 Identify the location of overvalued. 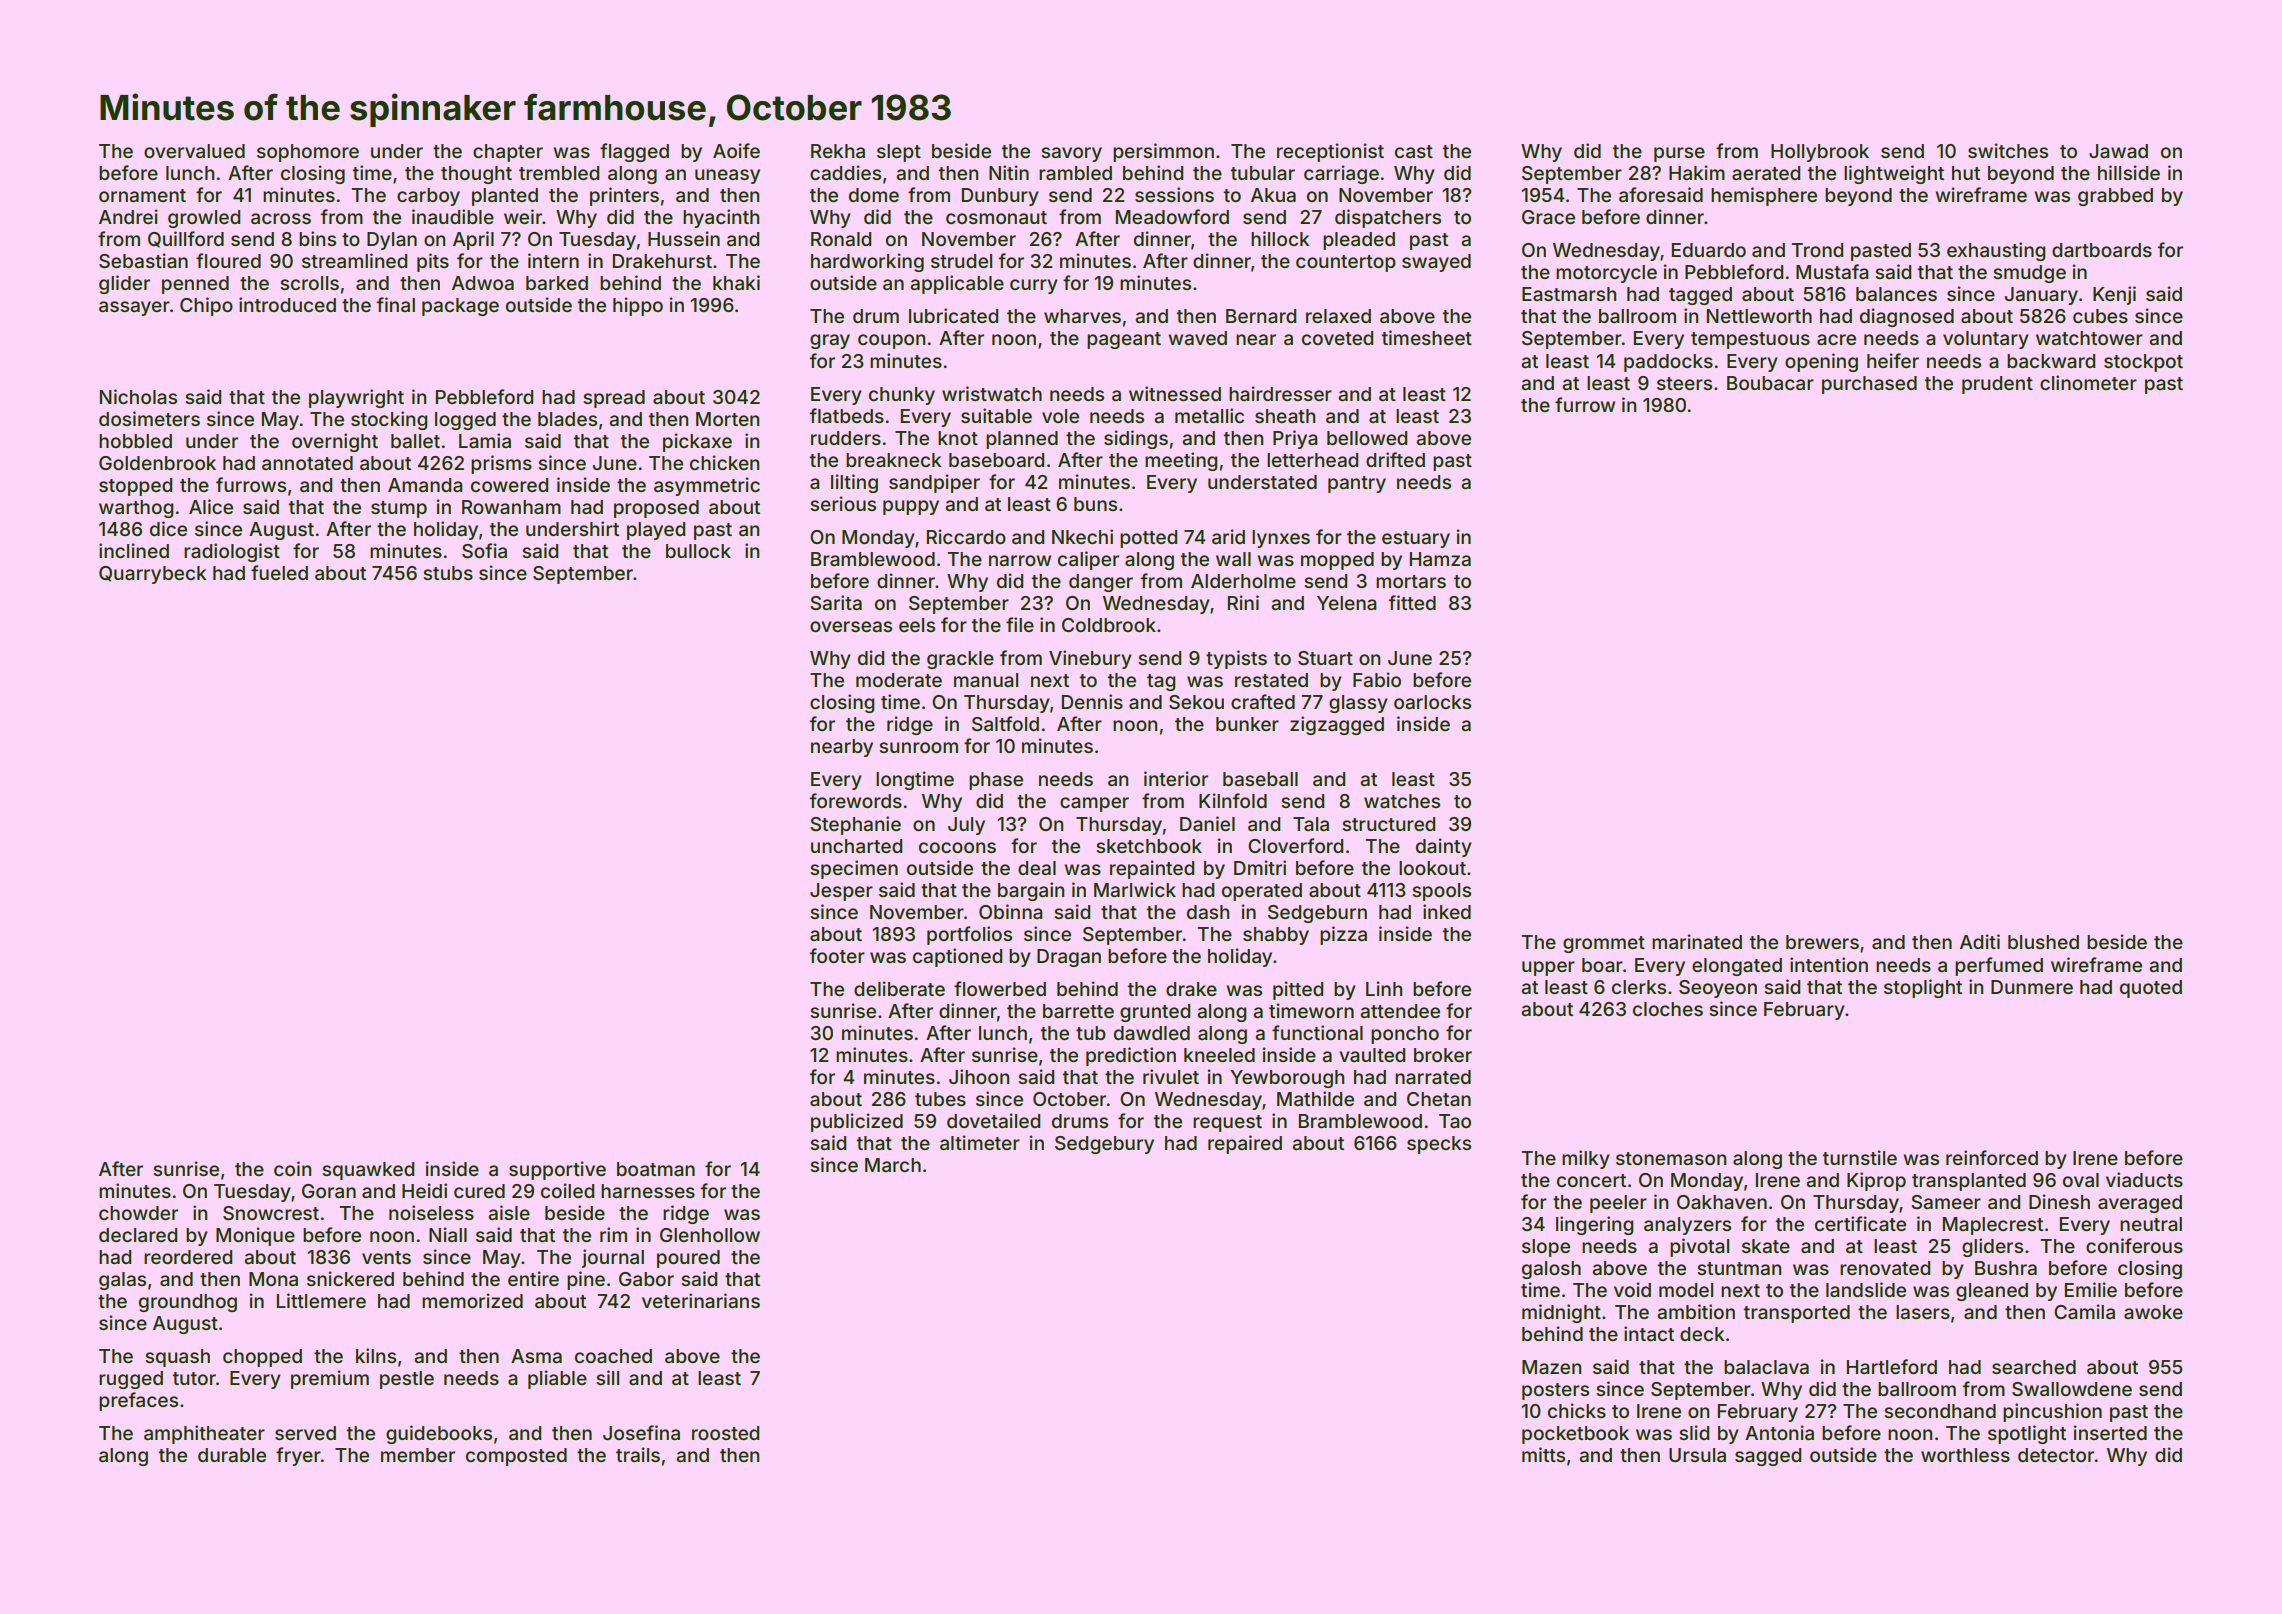
(194, 151).
